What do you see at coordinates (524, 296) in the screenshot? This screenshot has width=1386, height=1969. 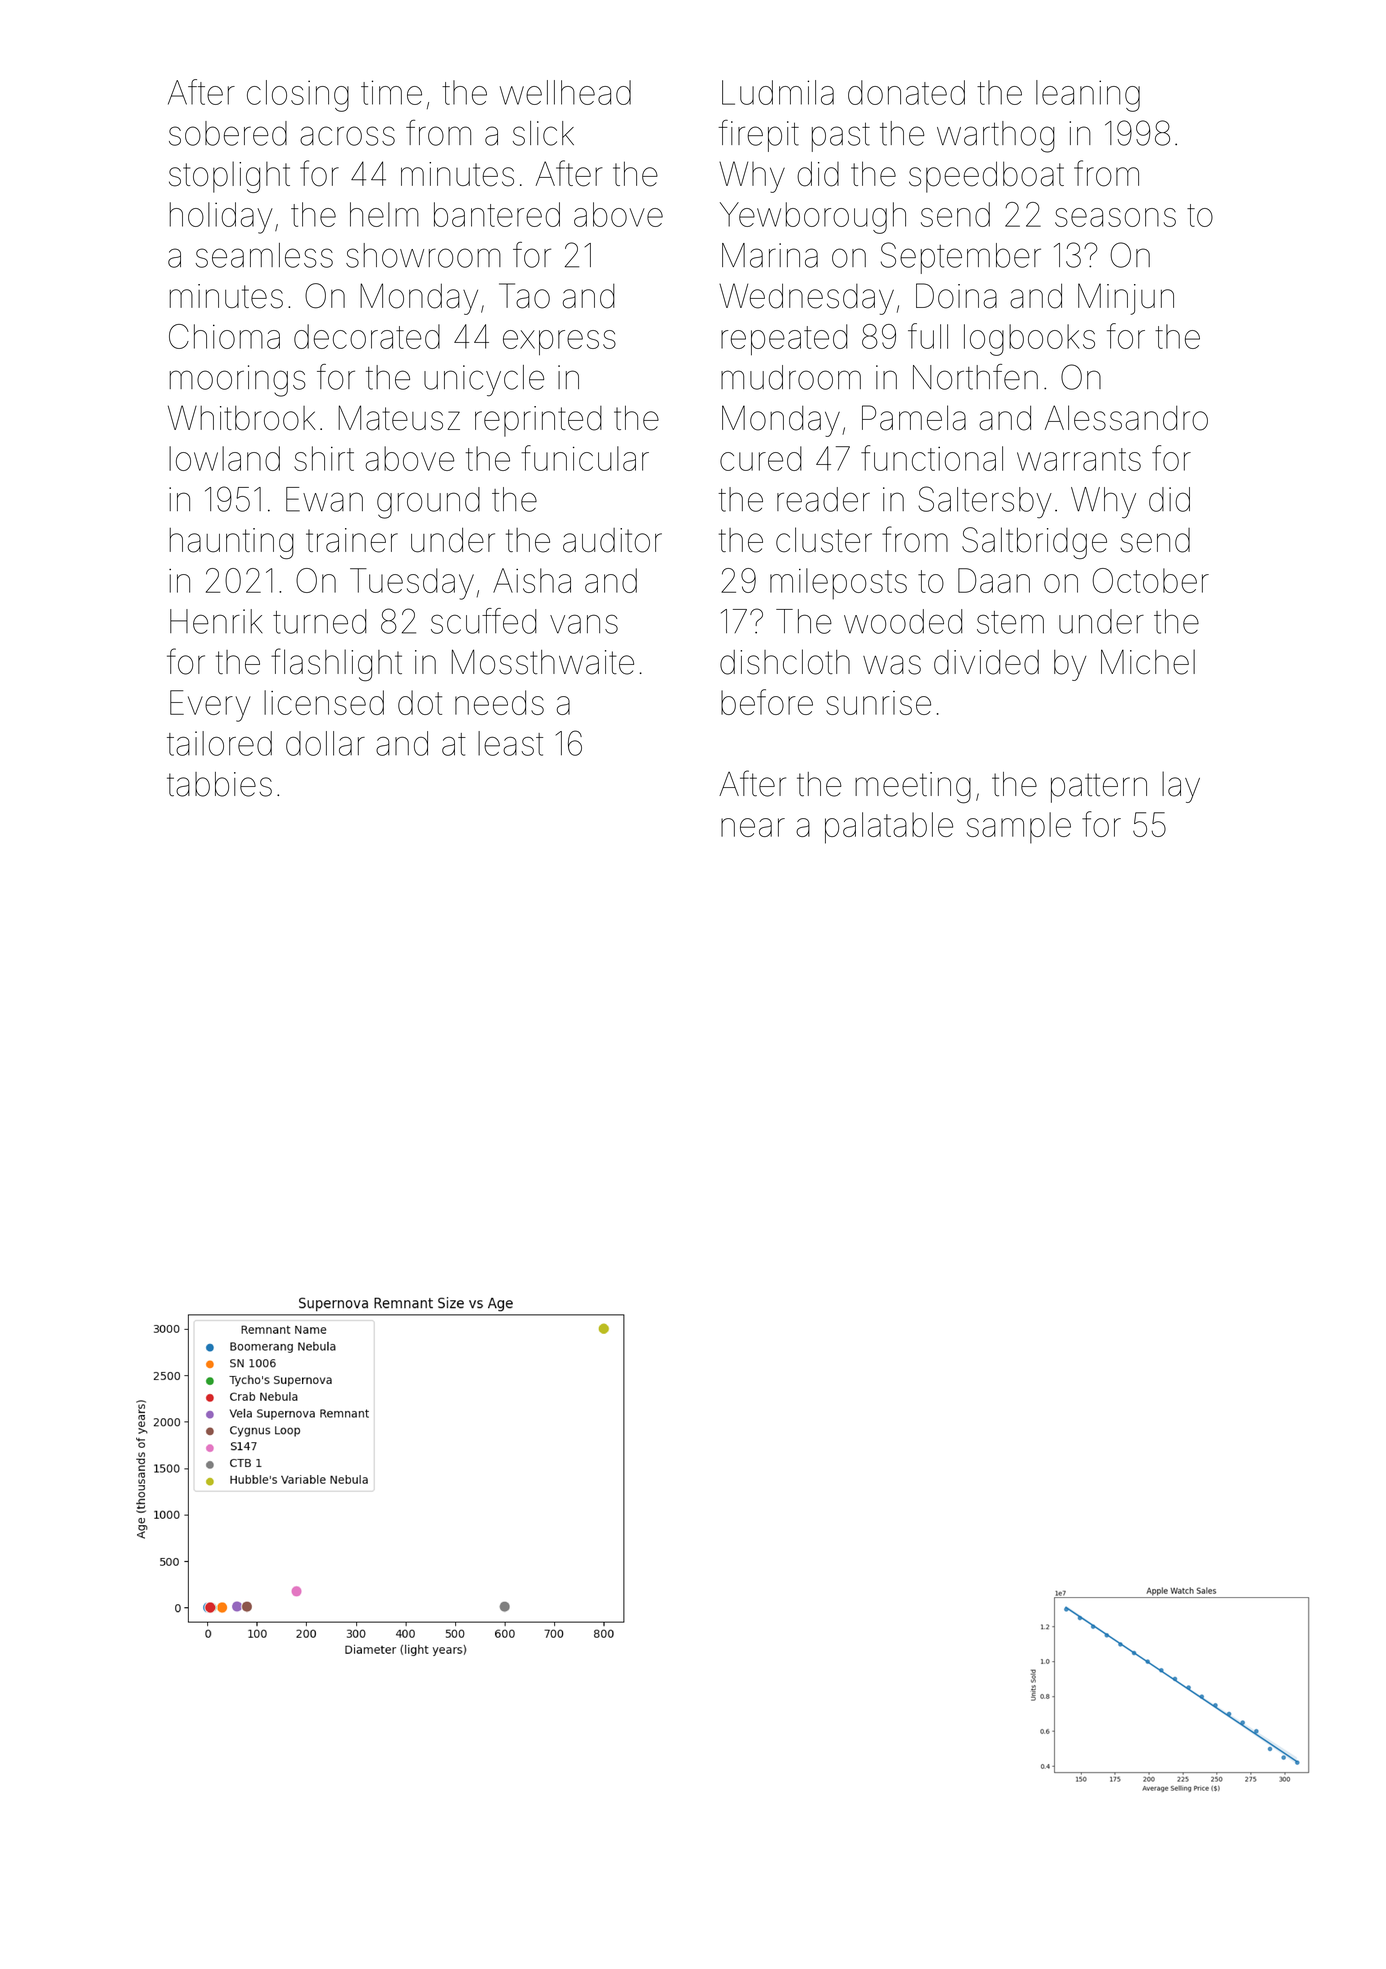 I see `Tao` at bounding box center [524, 296].
